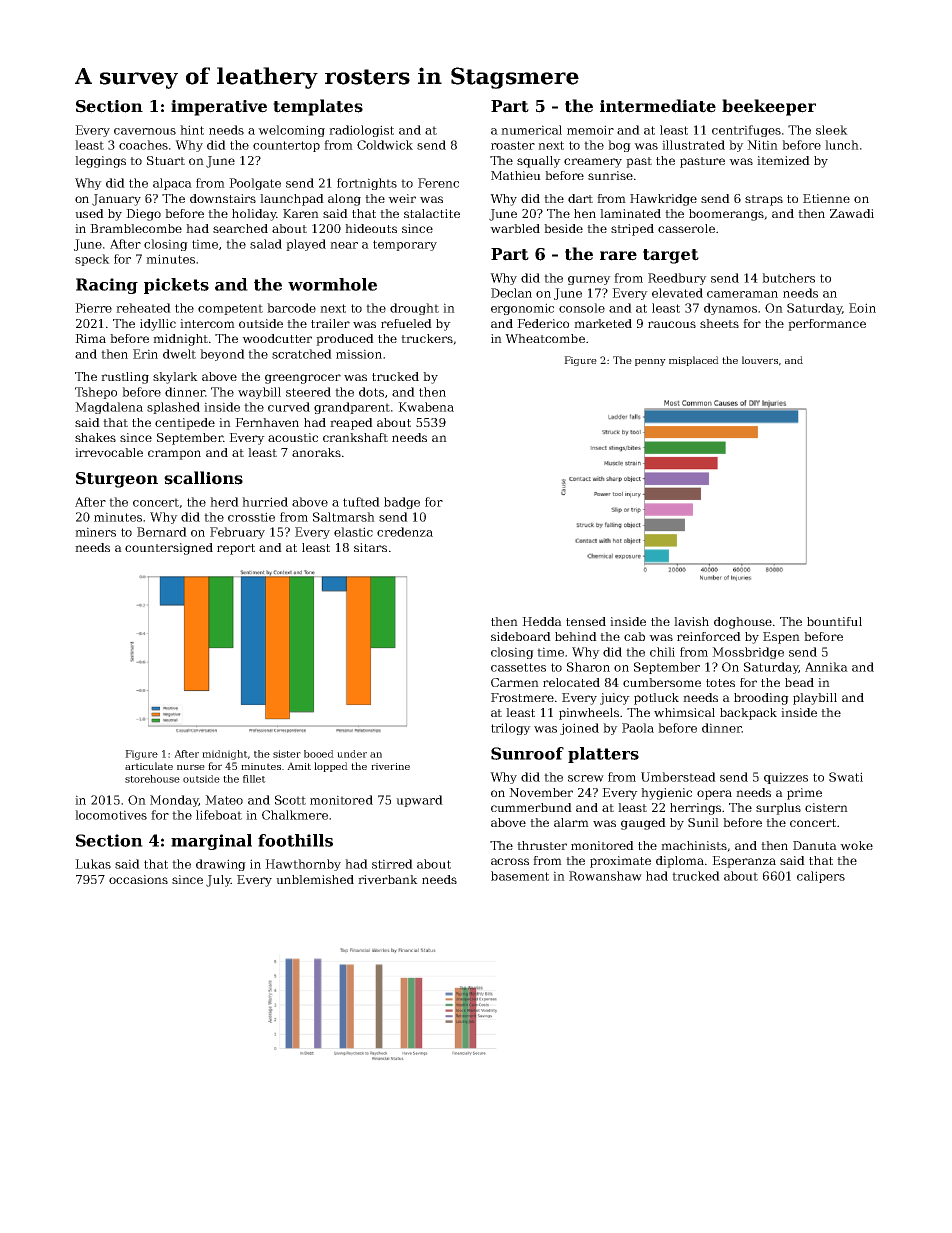 Image resolution: width=952 pixels, height=1233 pixels. What do you see at coordinates (769, 107) in the image?
I see `beekeeper` at bounding box center [769, 107].
